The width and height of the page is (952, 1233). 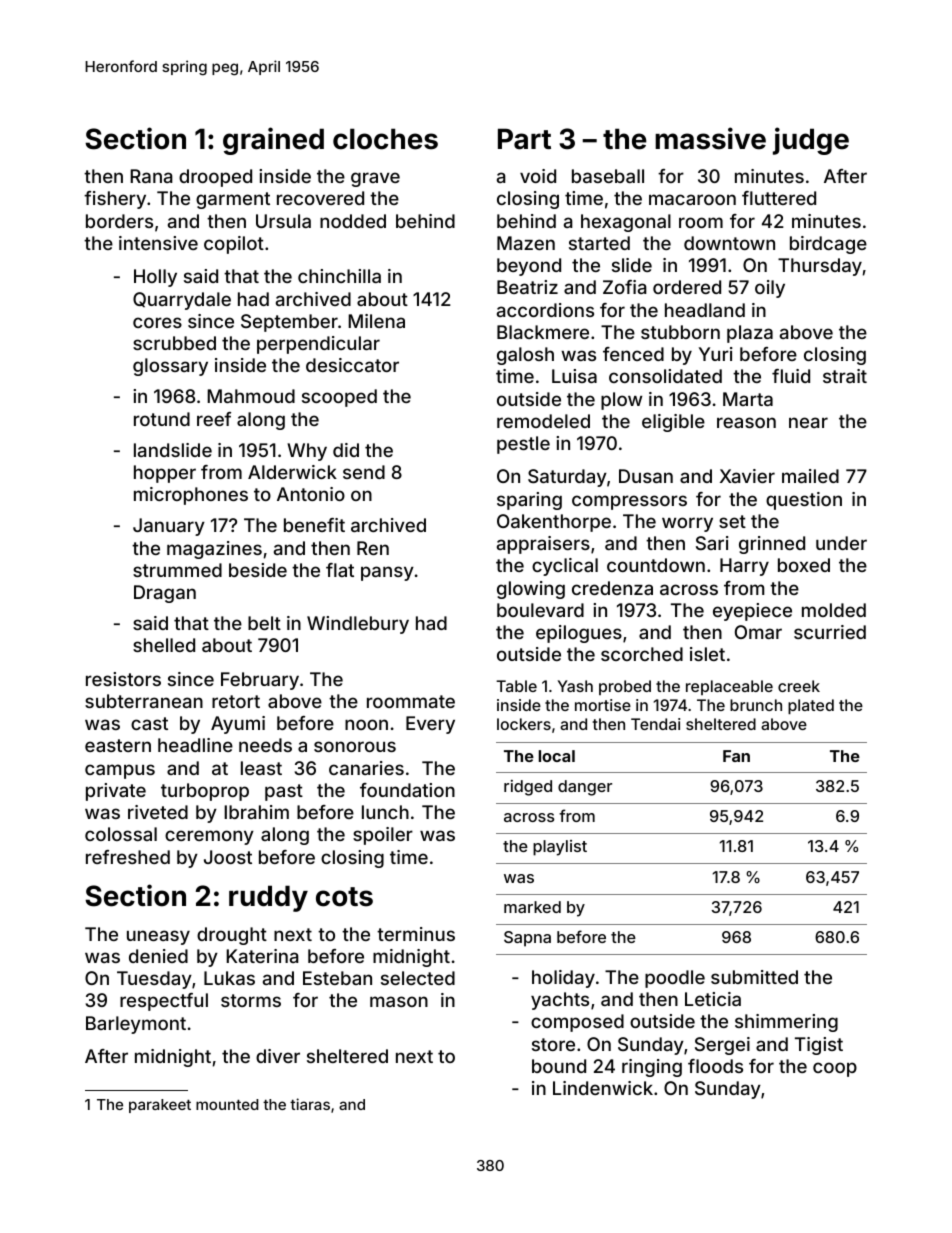 I want to click on floods, so click(x=715, y=1066).
